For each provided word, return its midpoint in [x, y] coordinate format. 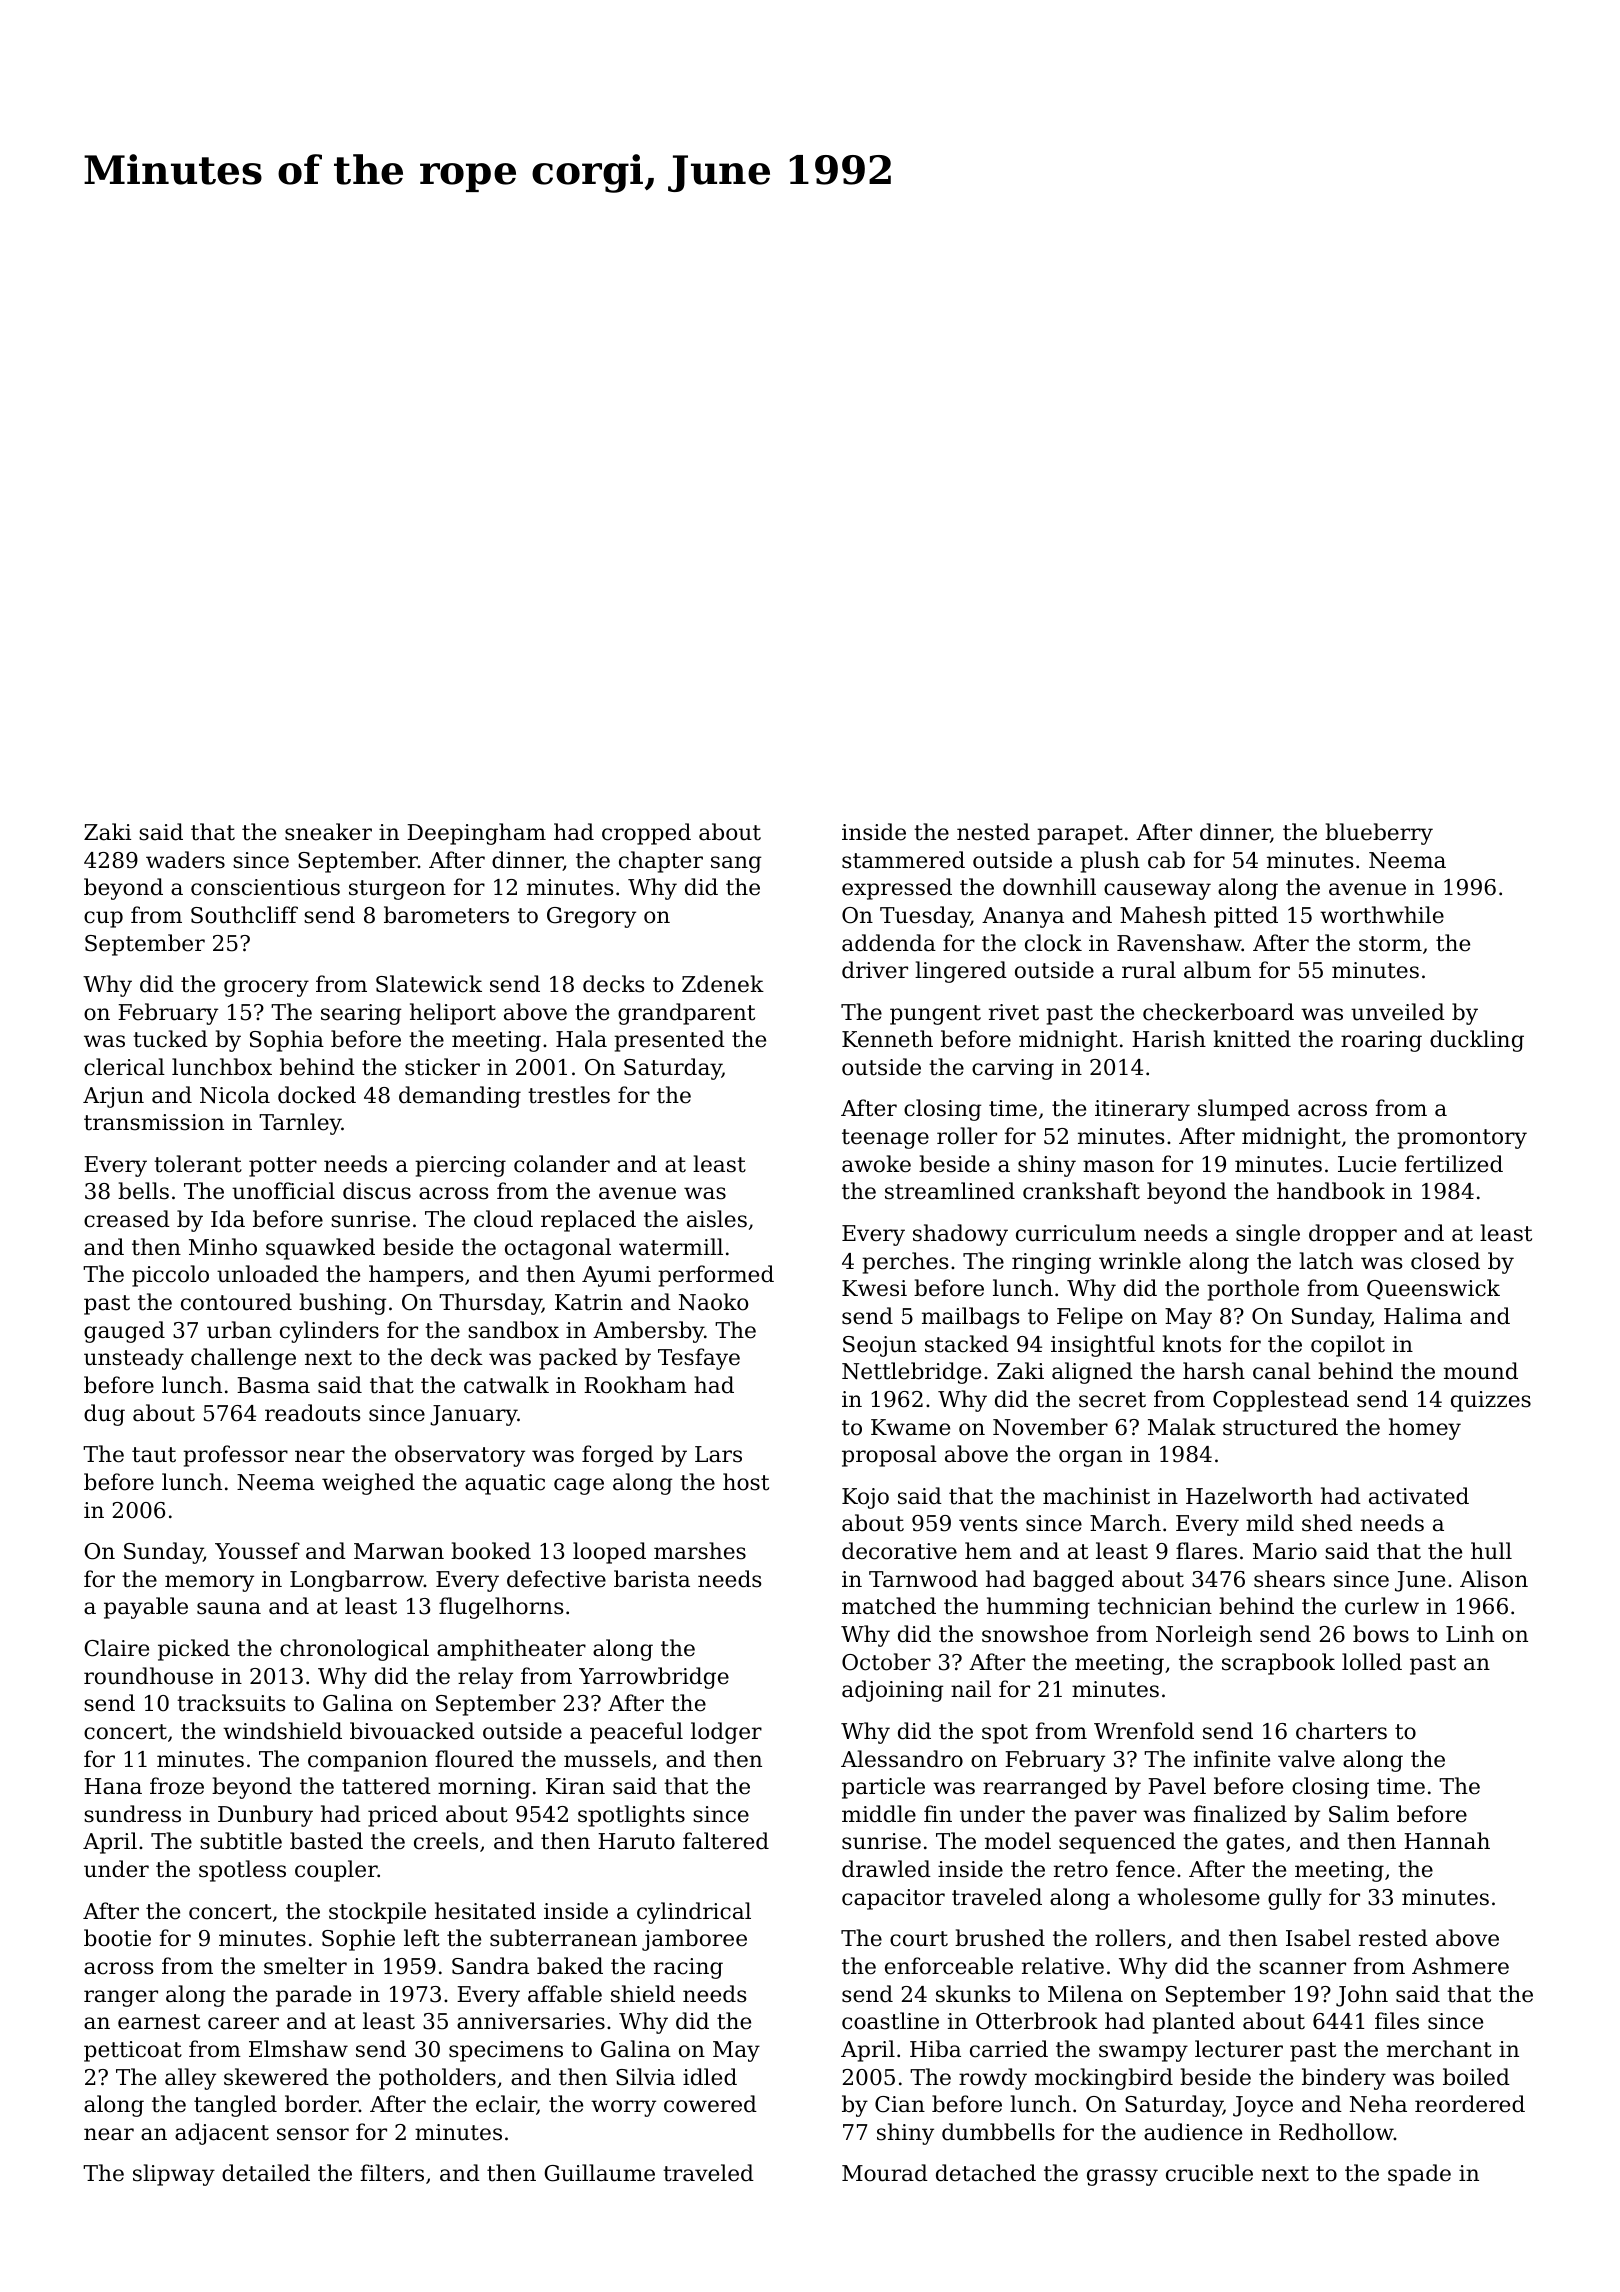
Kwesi [874, 1288]
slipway [174, 2175]
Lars [718, 1454]
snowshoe [1035, 1634]
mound [1481, 1371]
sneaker [328, 832]
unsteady [134, 1359]
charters [1341, 1731]
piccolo [170, 1276]
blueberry [1379, 834]
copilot [1348, 1346]
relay [485, 1678]
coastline [890, 2021]
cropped [646, 834]
